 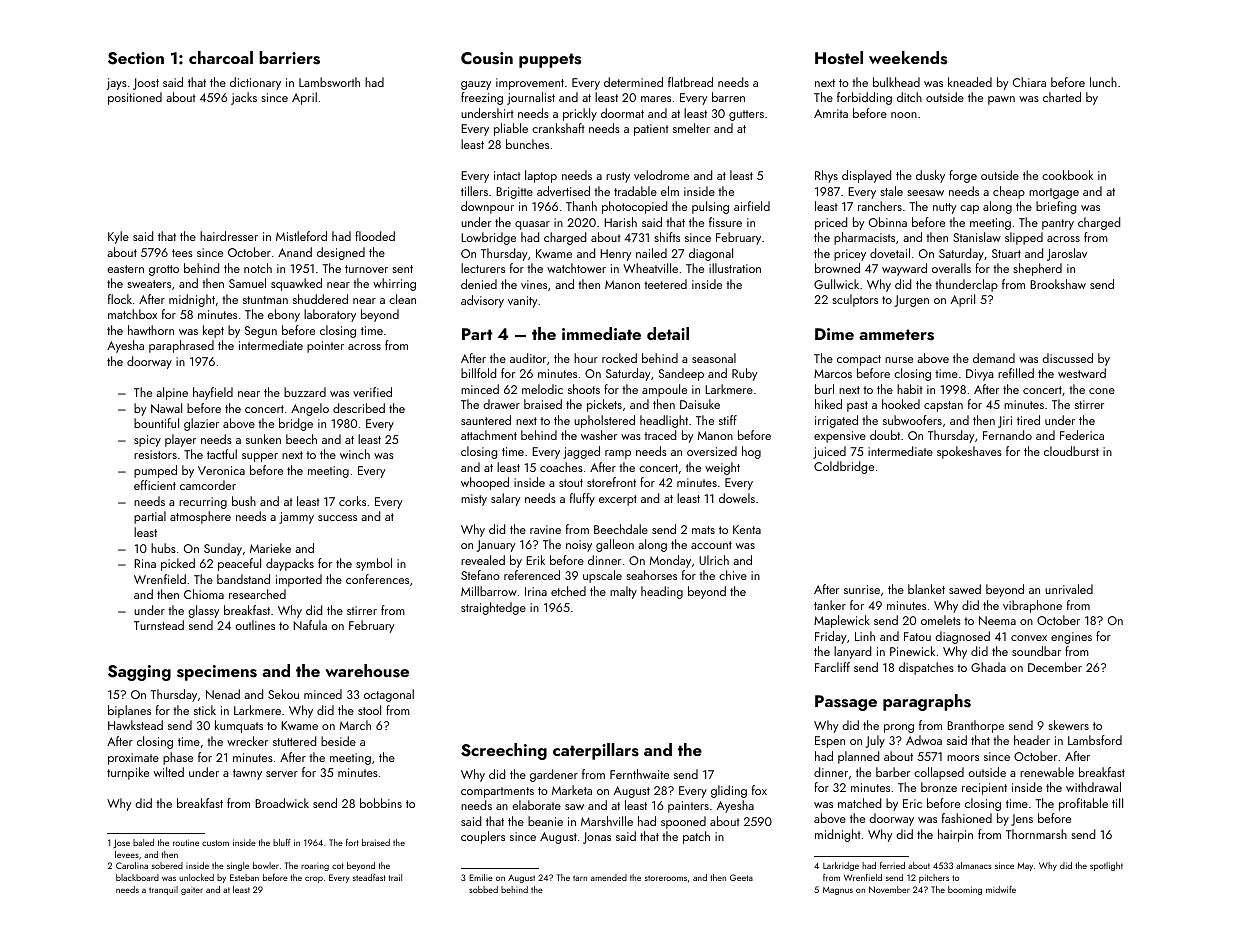 I want to click on weekends, so click(x=908, y=58).
